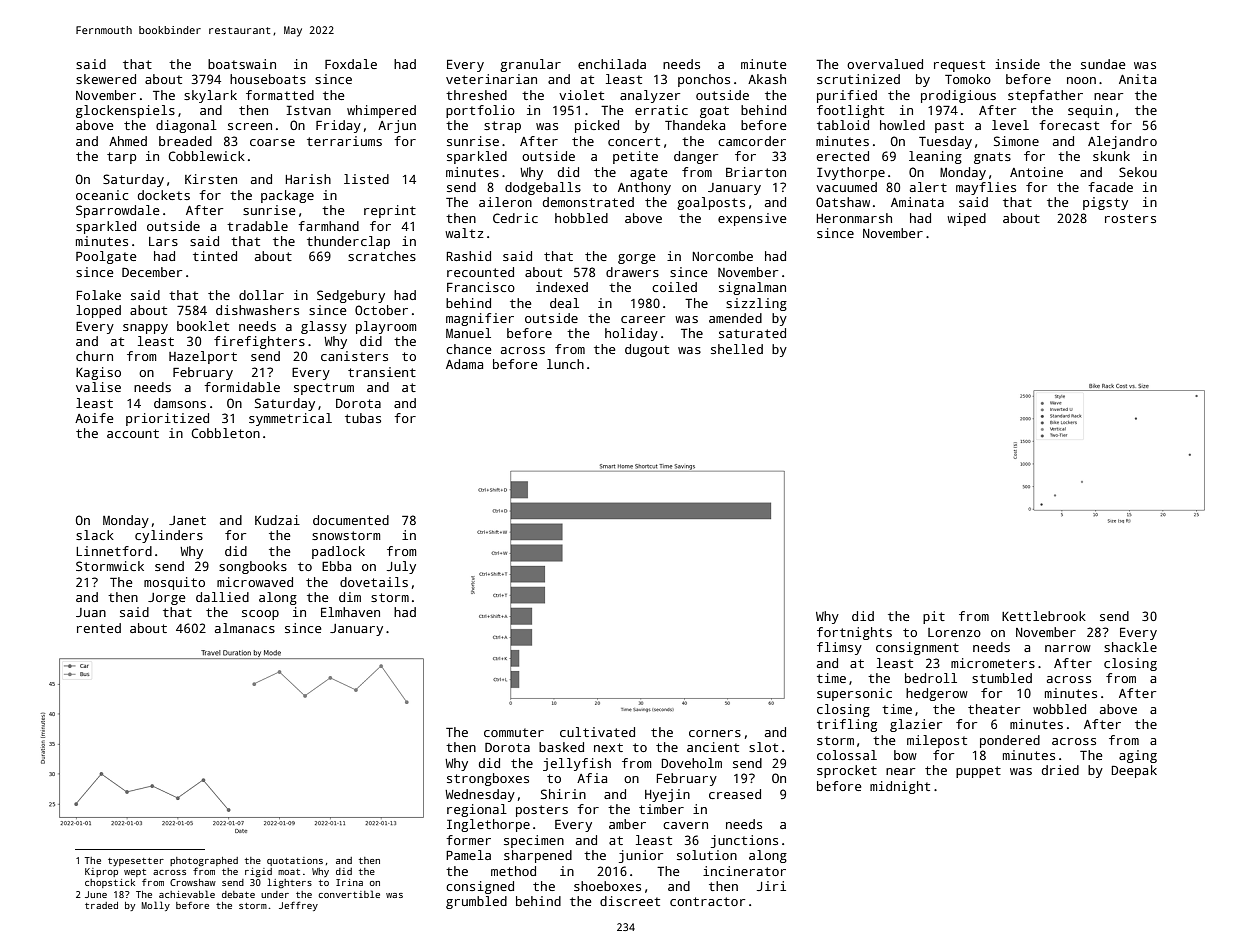  I want to click on flimsy, so click(839, 648).
